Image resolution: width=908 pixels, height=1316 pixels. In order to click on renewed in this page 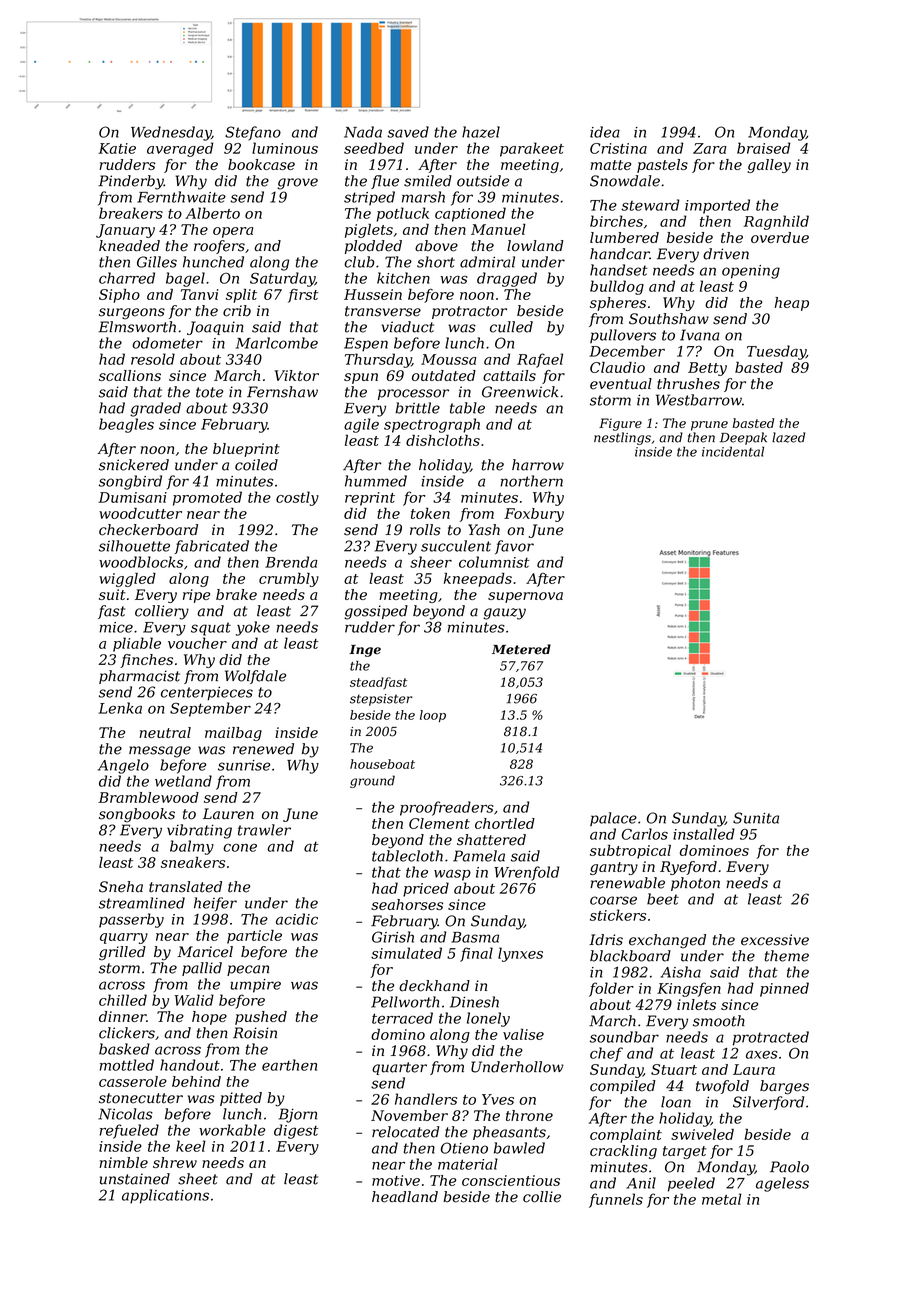, I will do `click(263, 749)`.
